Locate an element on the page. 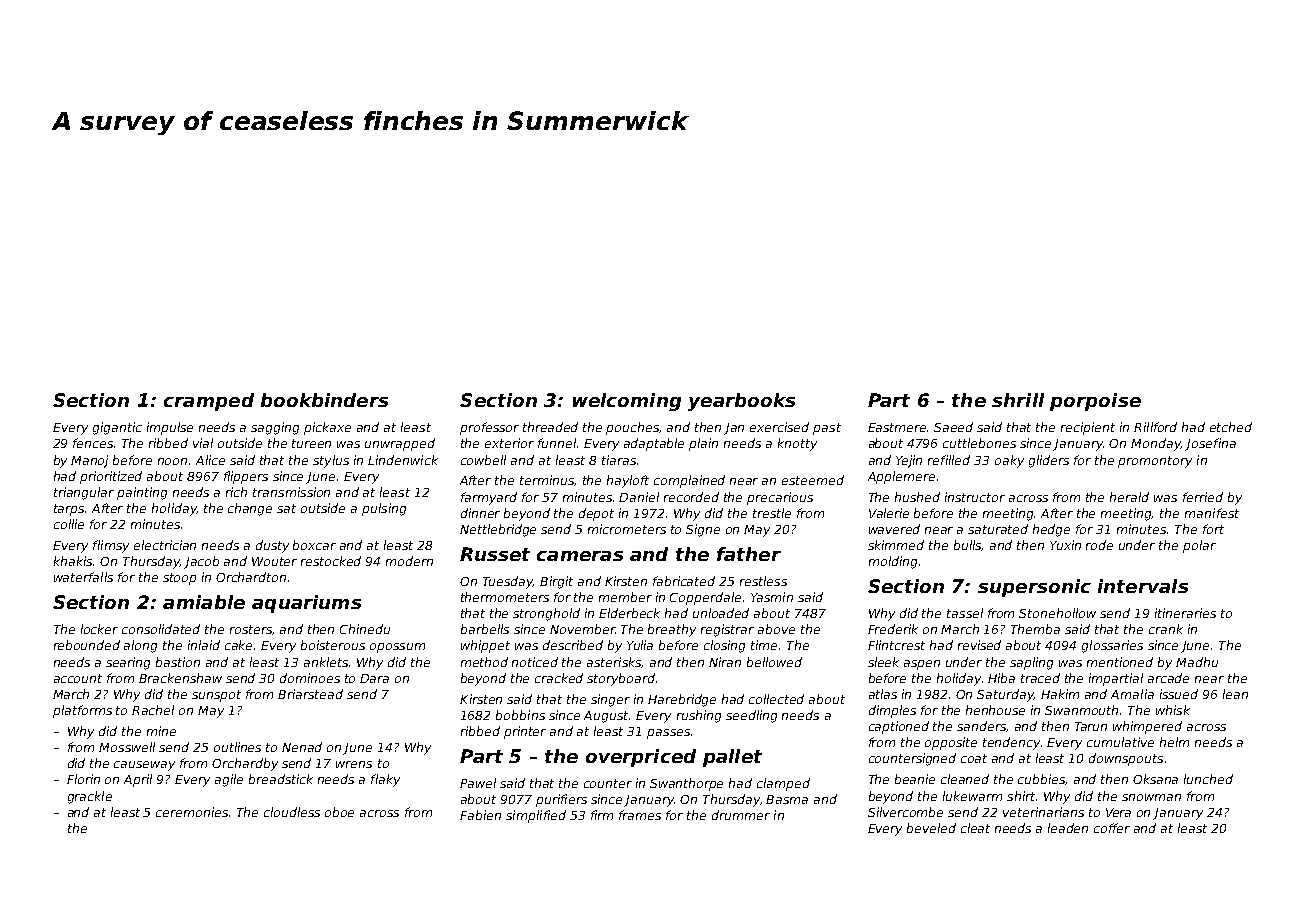  frames is located at coordinates (640, 815).
